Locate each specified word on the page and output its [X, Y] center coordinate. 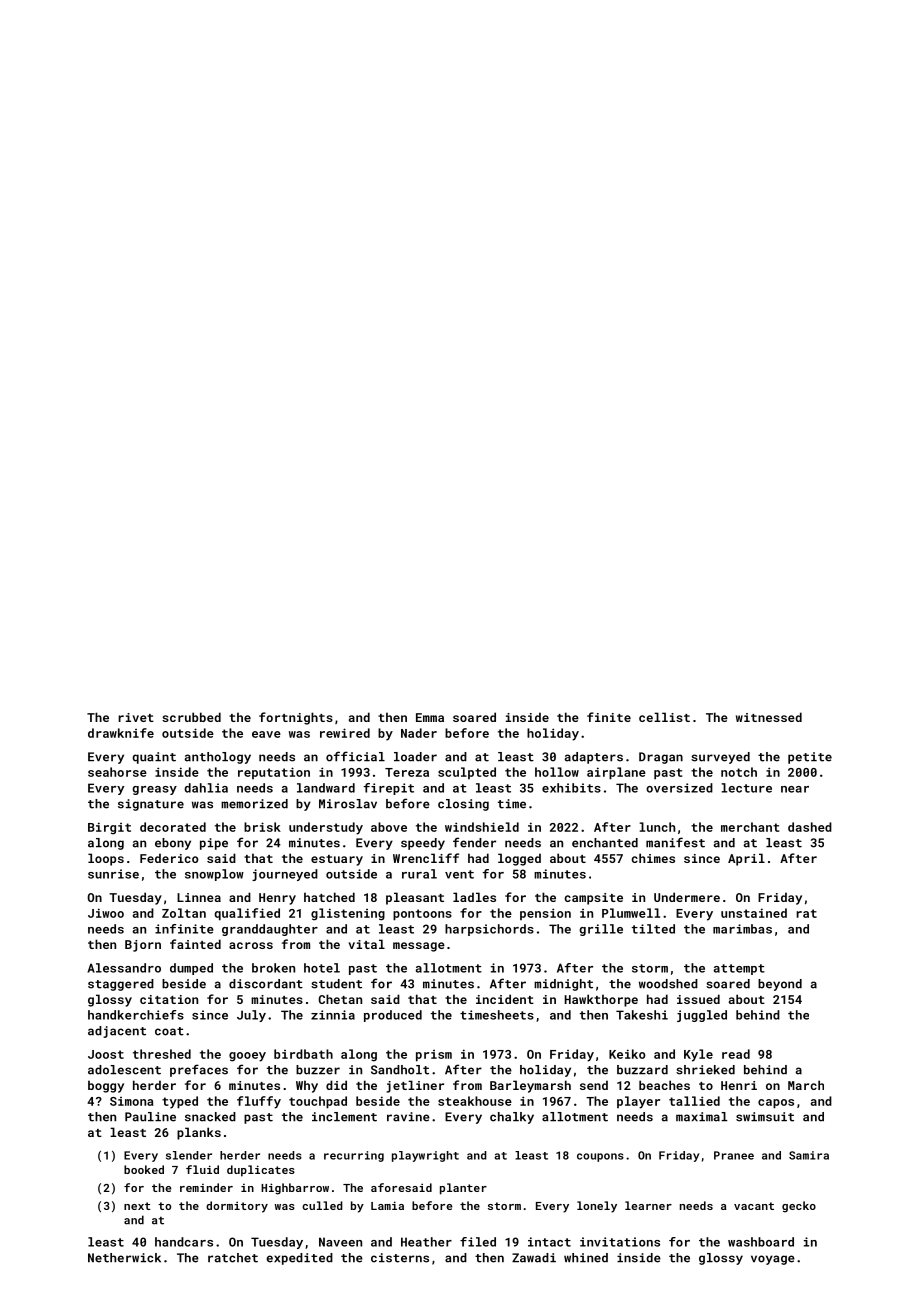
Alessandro [124, 968]
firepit [389, 789]
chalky [512, 1118]
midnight [563, 985]
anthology [218, 758]
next [137, 1206]
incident [505, 999]
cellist [664, 717]
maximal [701, 1117]
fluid [202, 1169]
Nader [419, 733]
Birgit [109, 828]
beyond [780, 985]
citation [169, 999]
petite [810, 758]
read [736, 1054]
